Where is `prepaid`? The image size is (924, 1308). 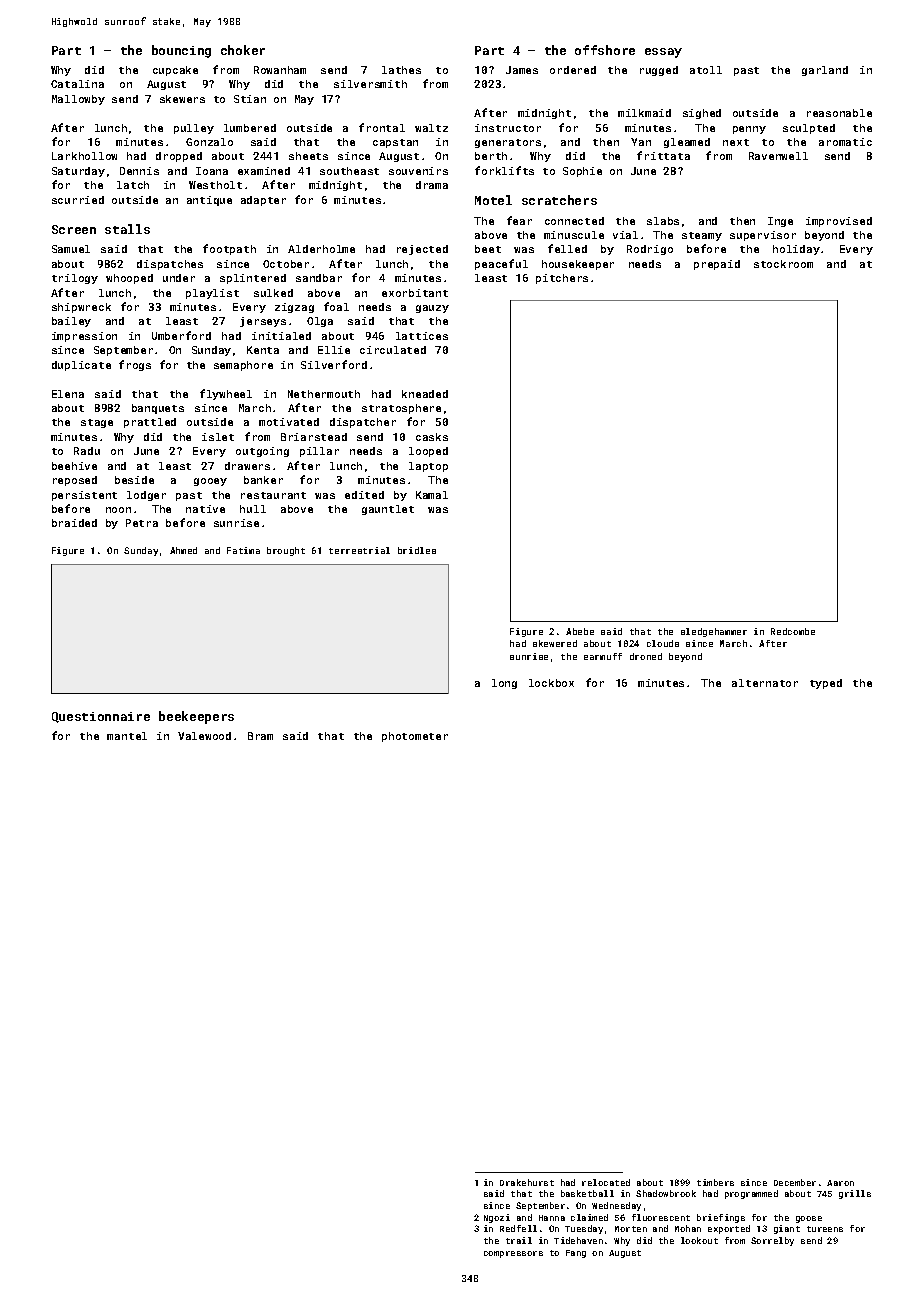
prepaid is located at coordinates (717, 265).
